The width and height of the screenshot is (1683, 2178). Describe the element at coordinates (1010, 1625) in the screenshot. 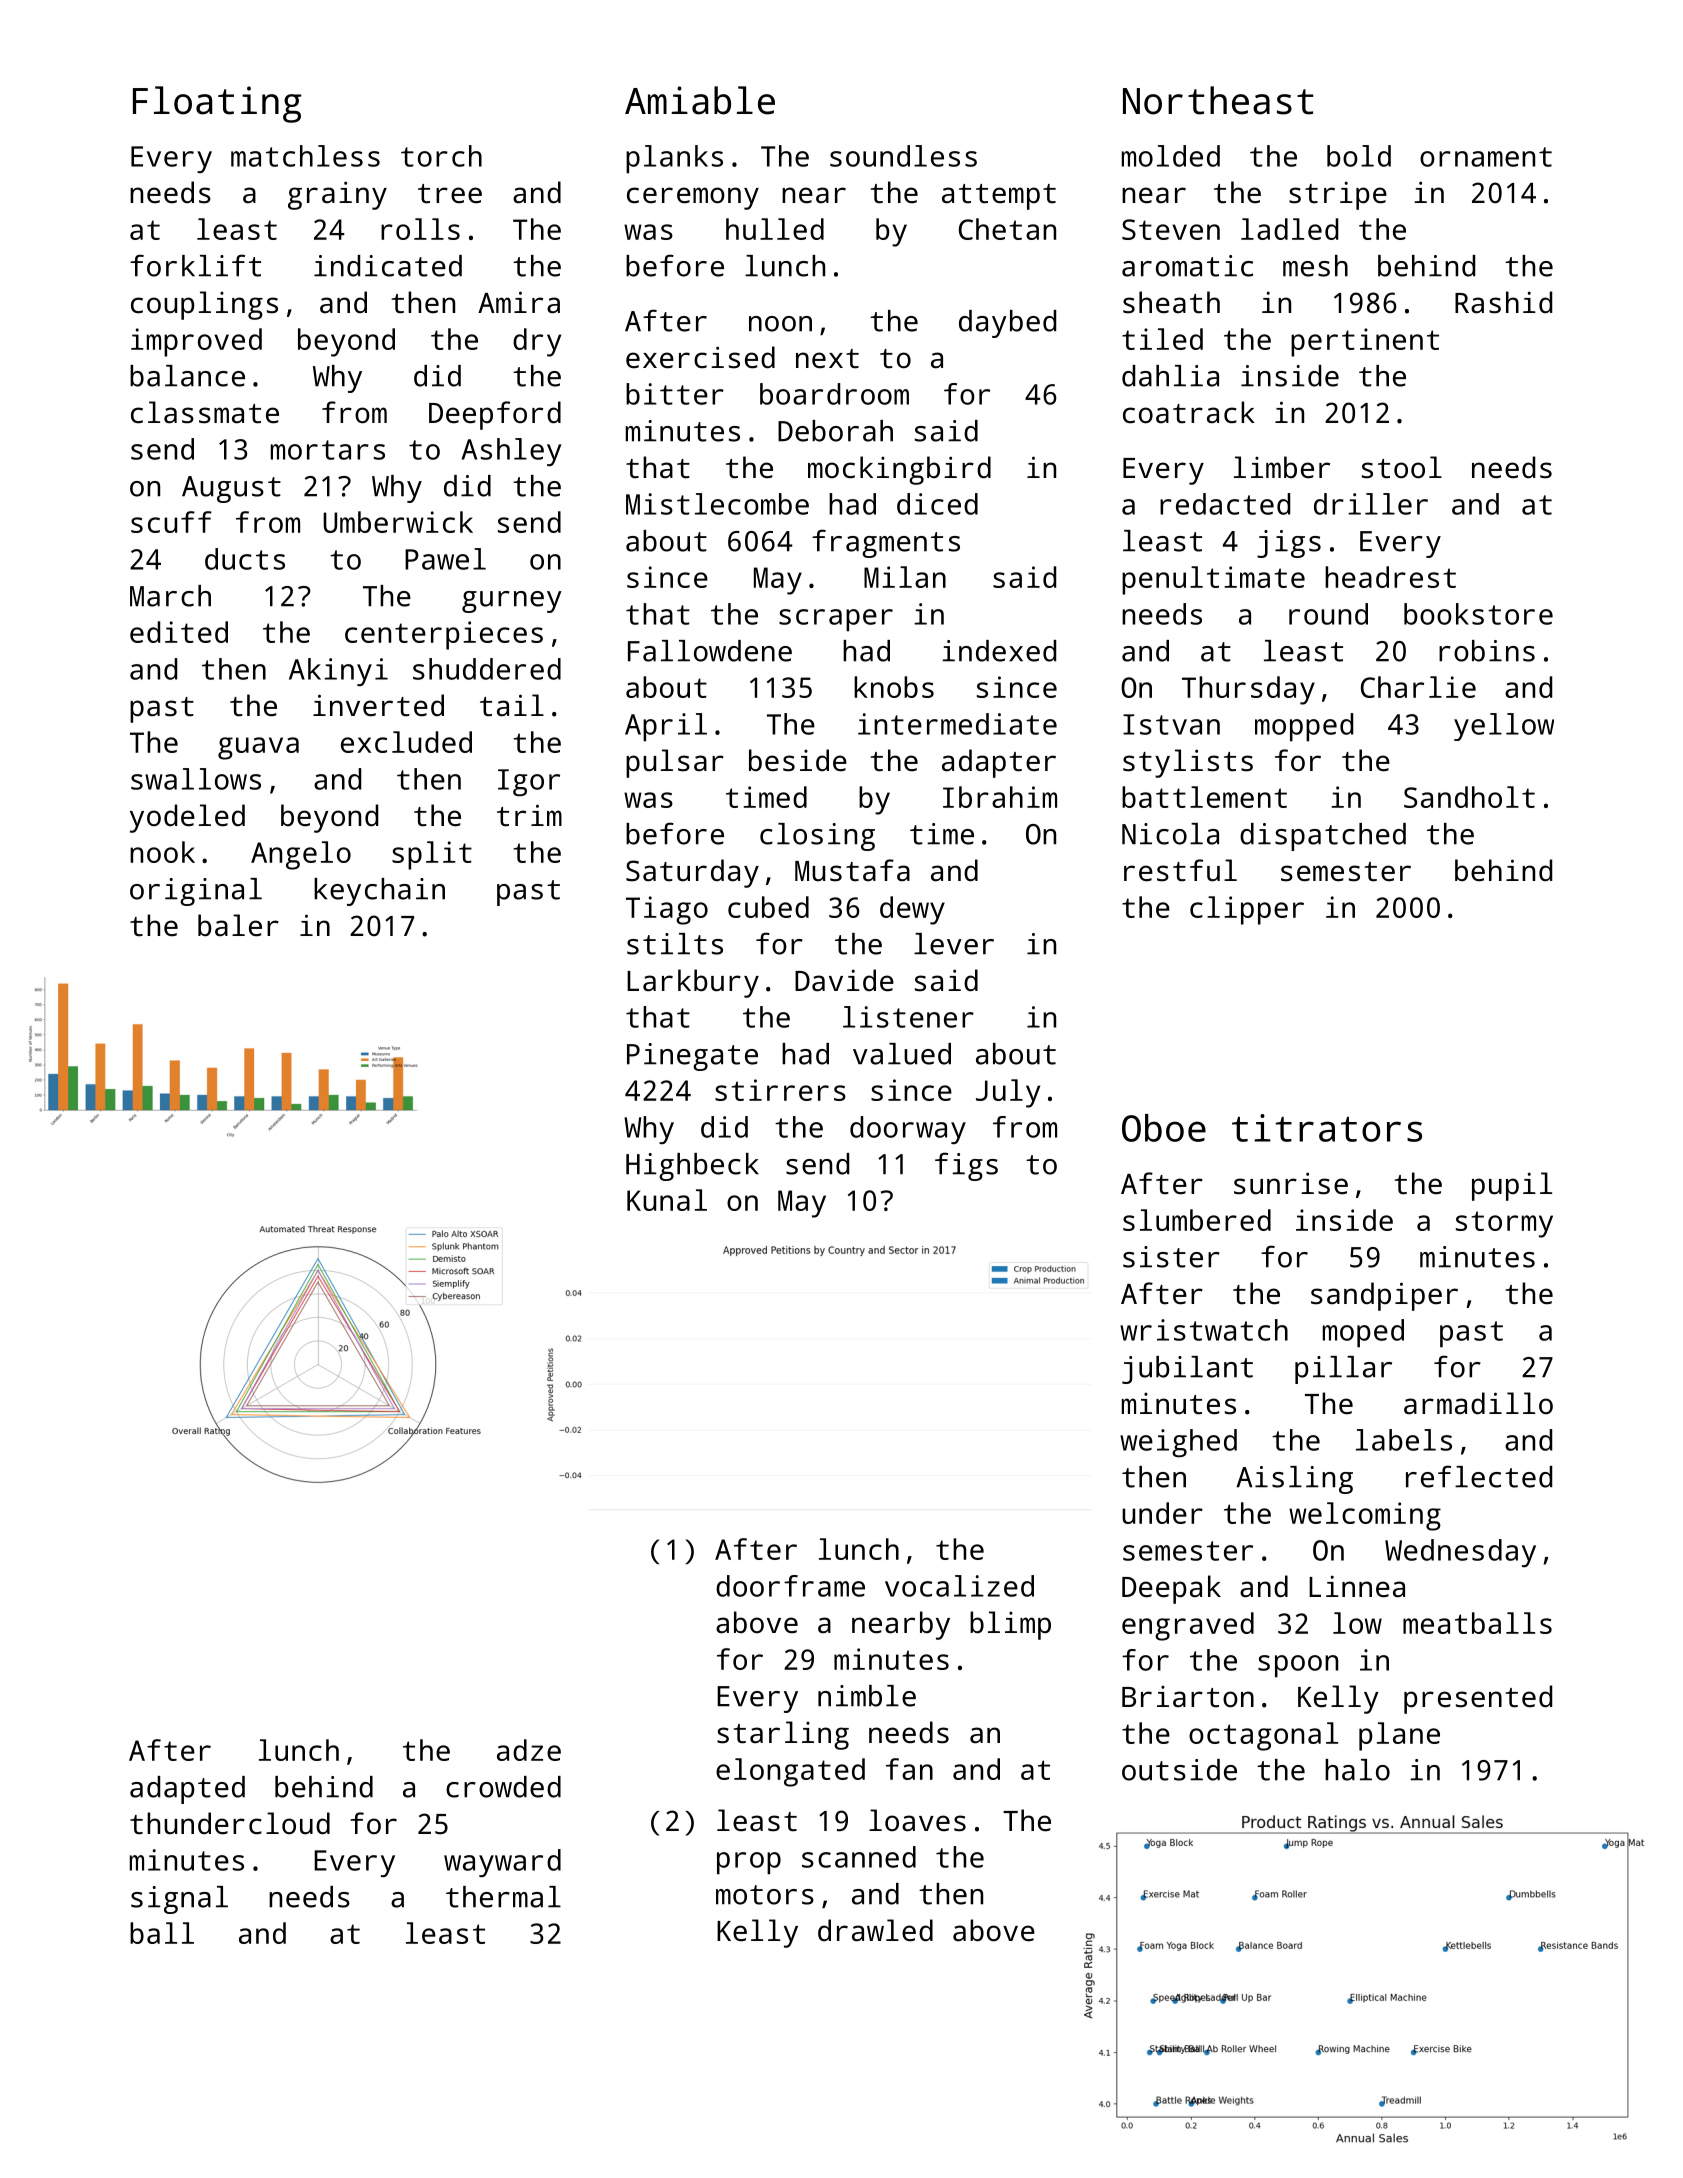

I see `blimp` at that location.
